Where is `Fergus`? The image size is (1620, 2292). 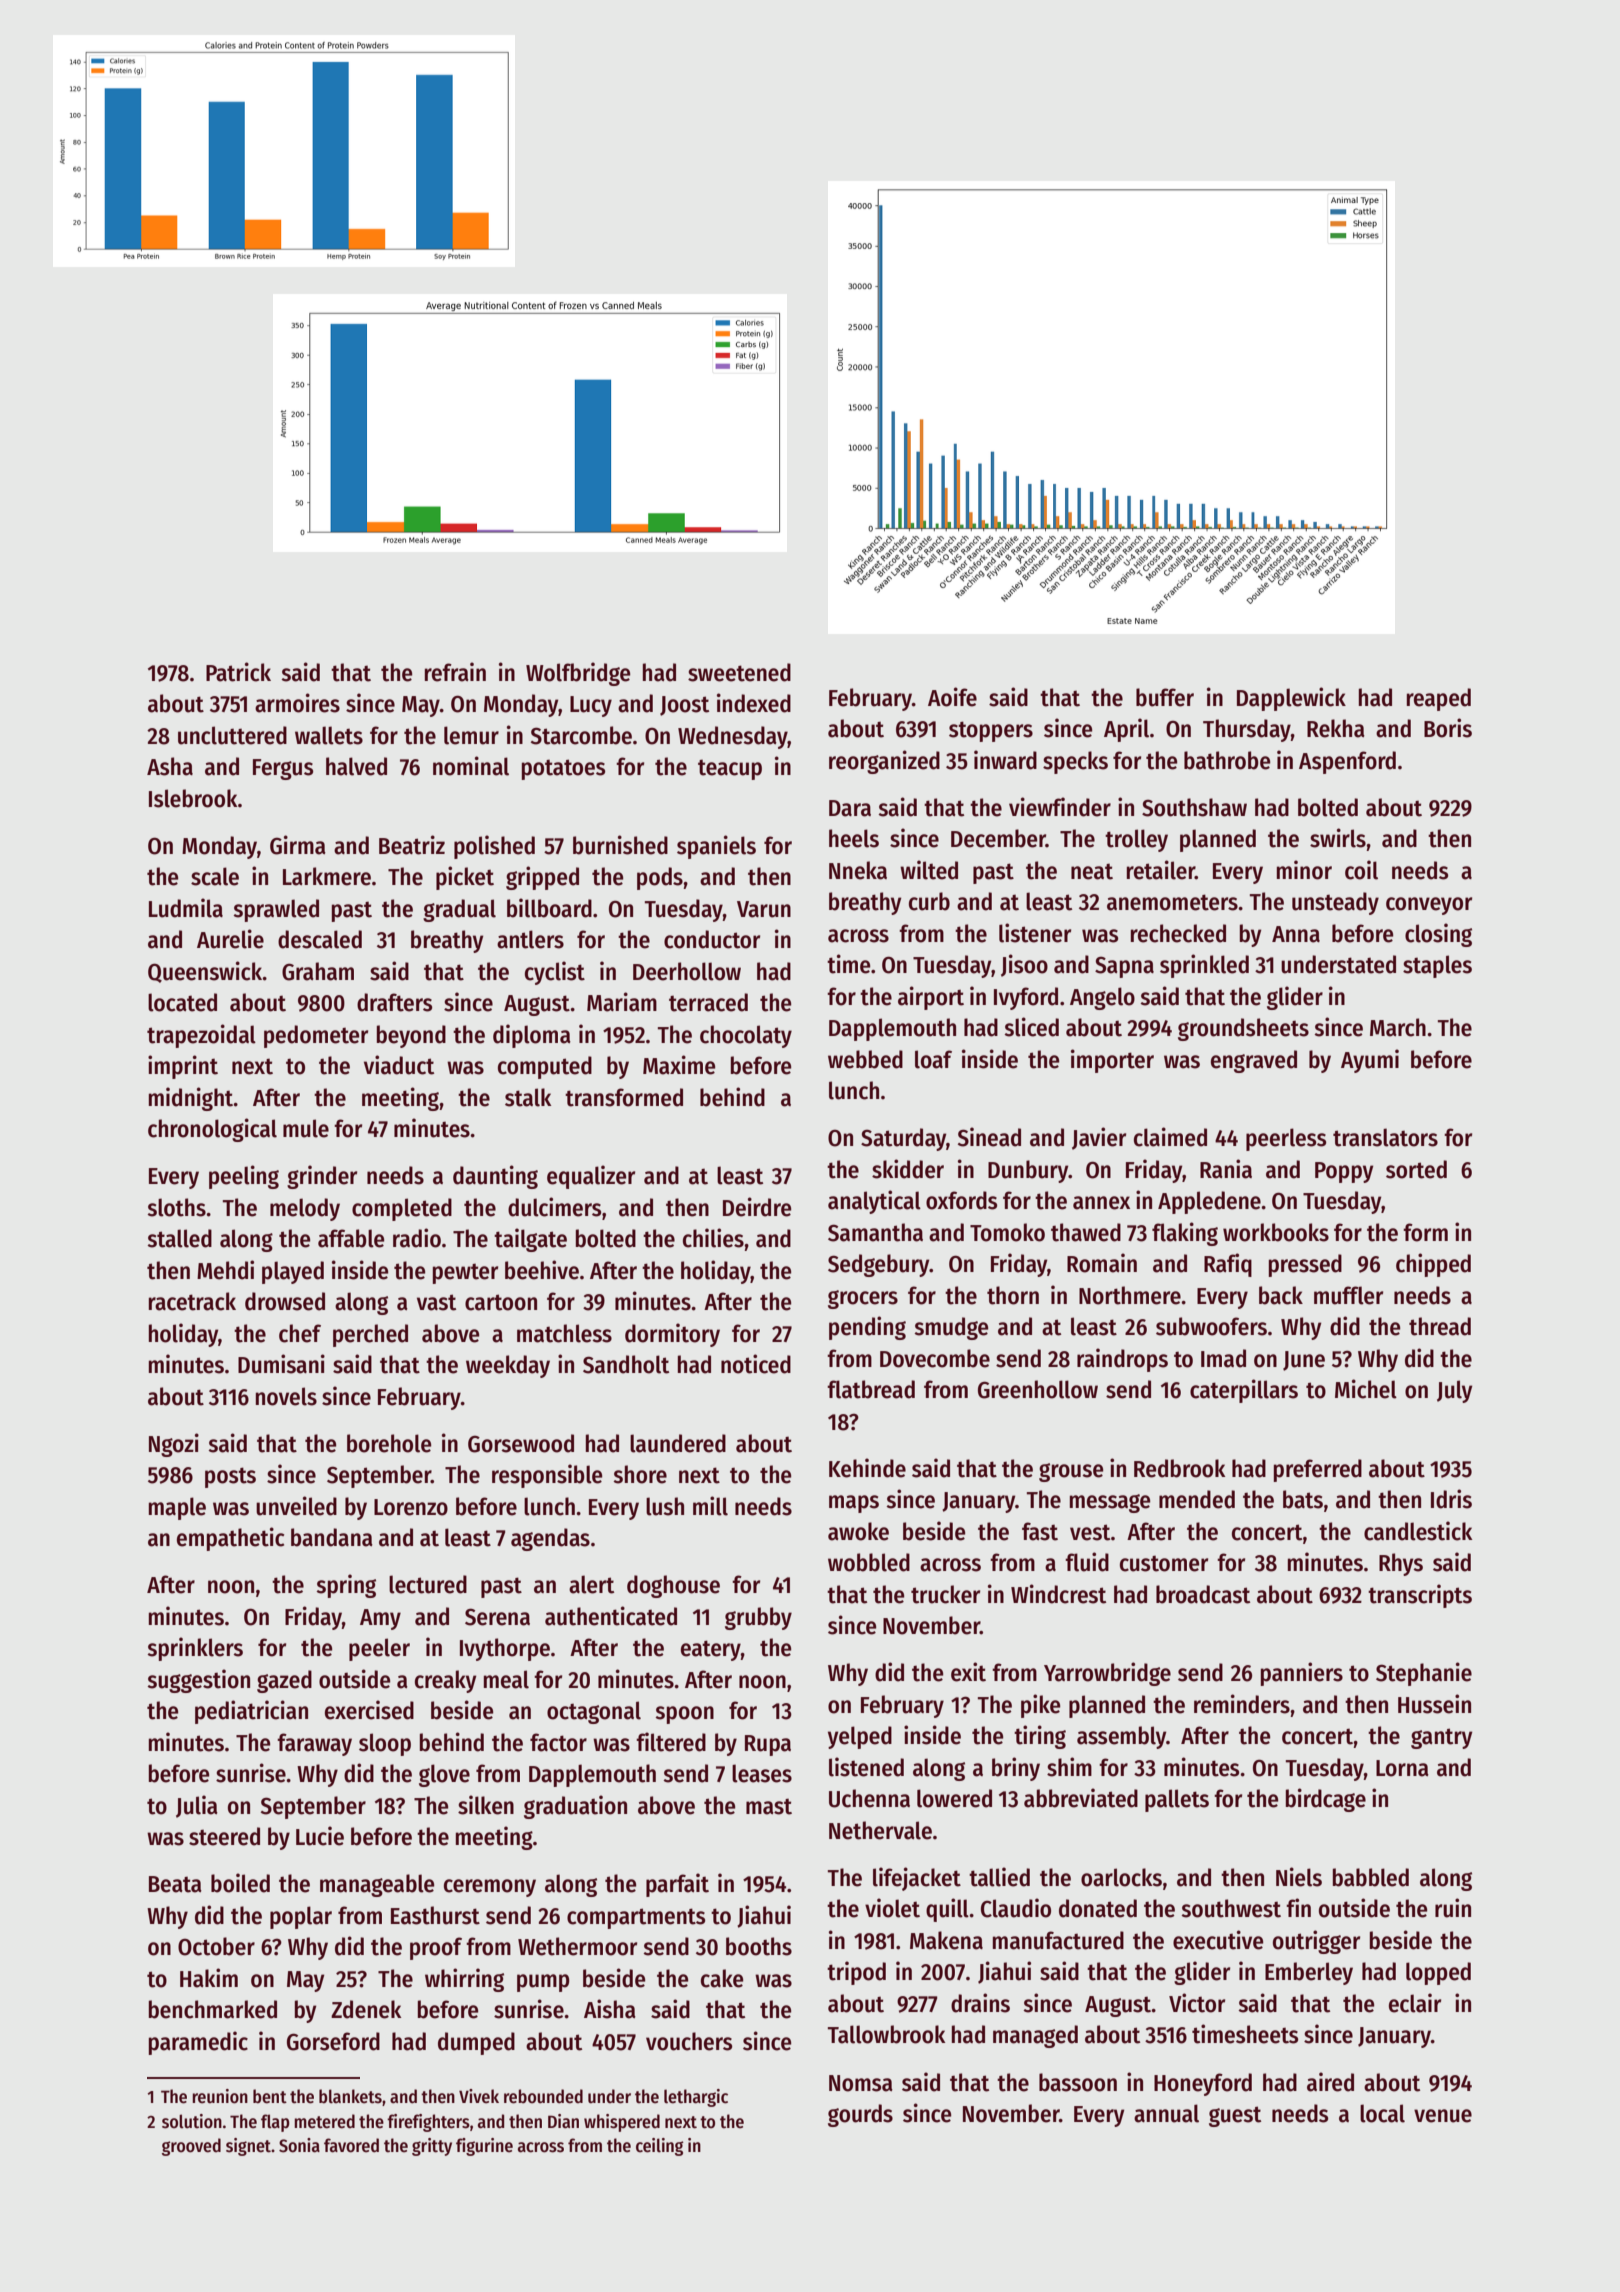 Fergus is located at coordinates (283, 769).
